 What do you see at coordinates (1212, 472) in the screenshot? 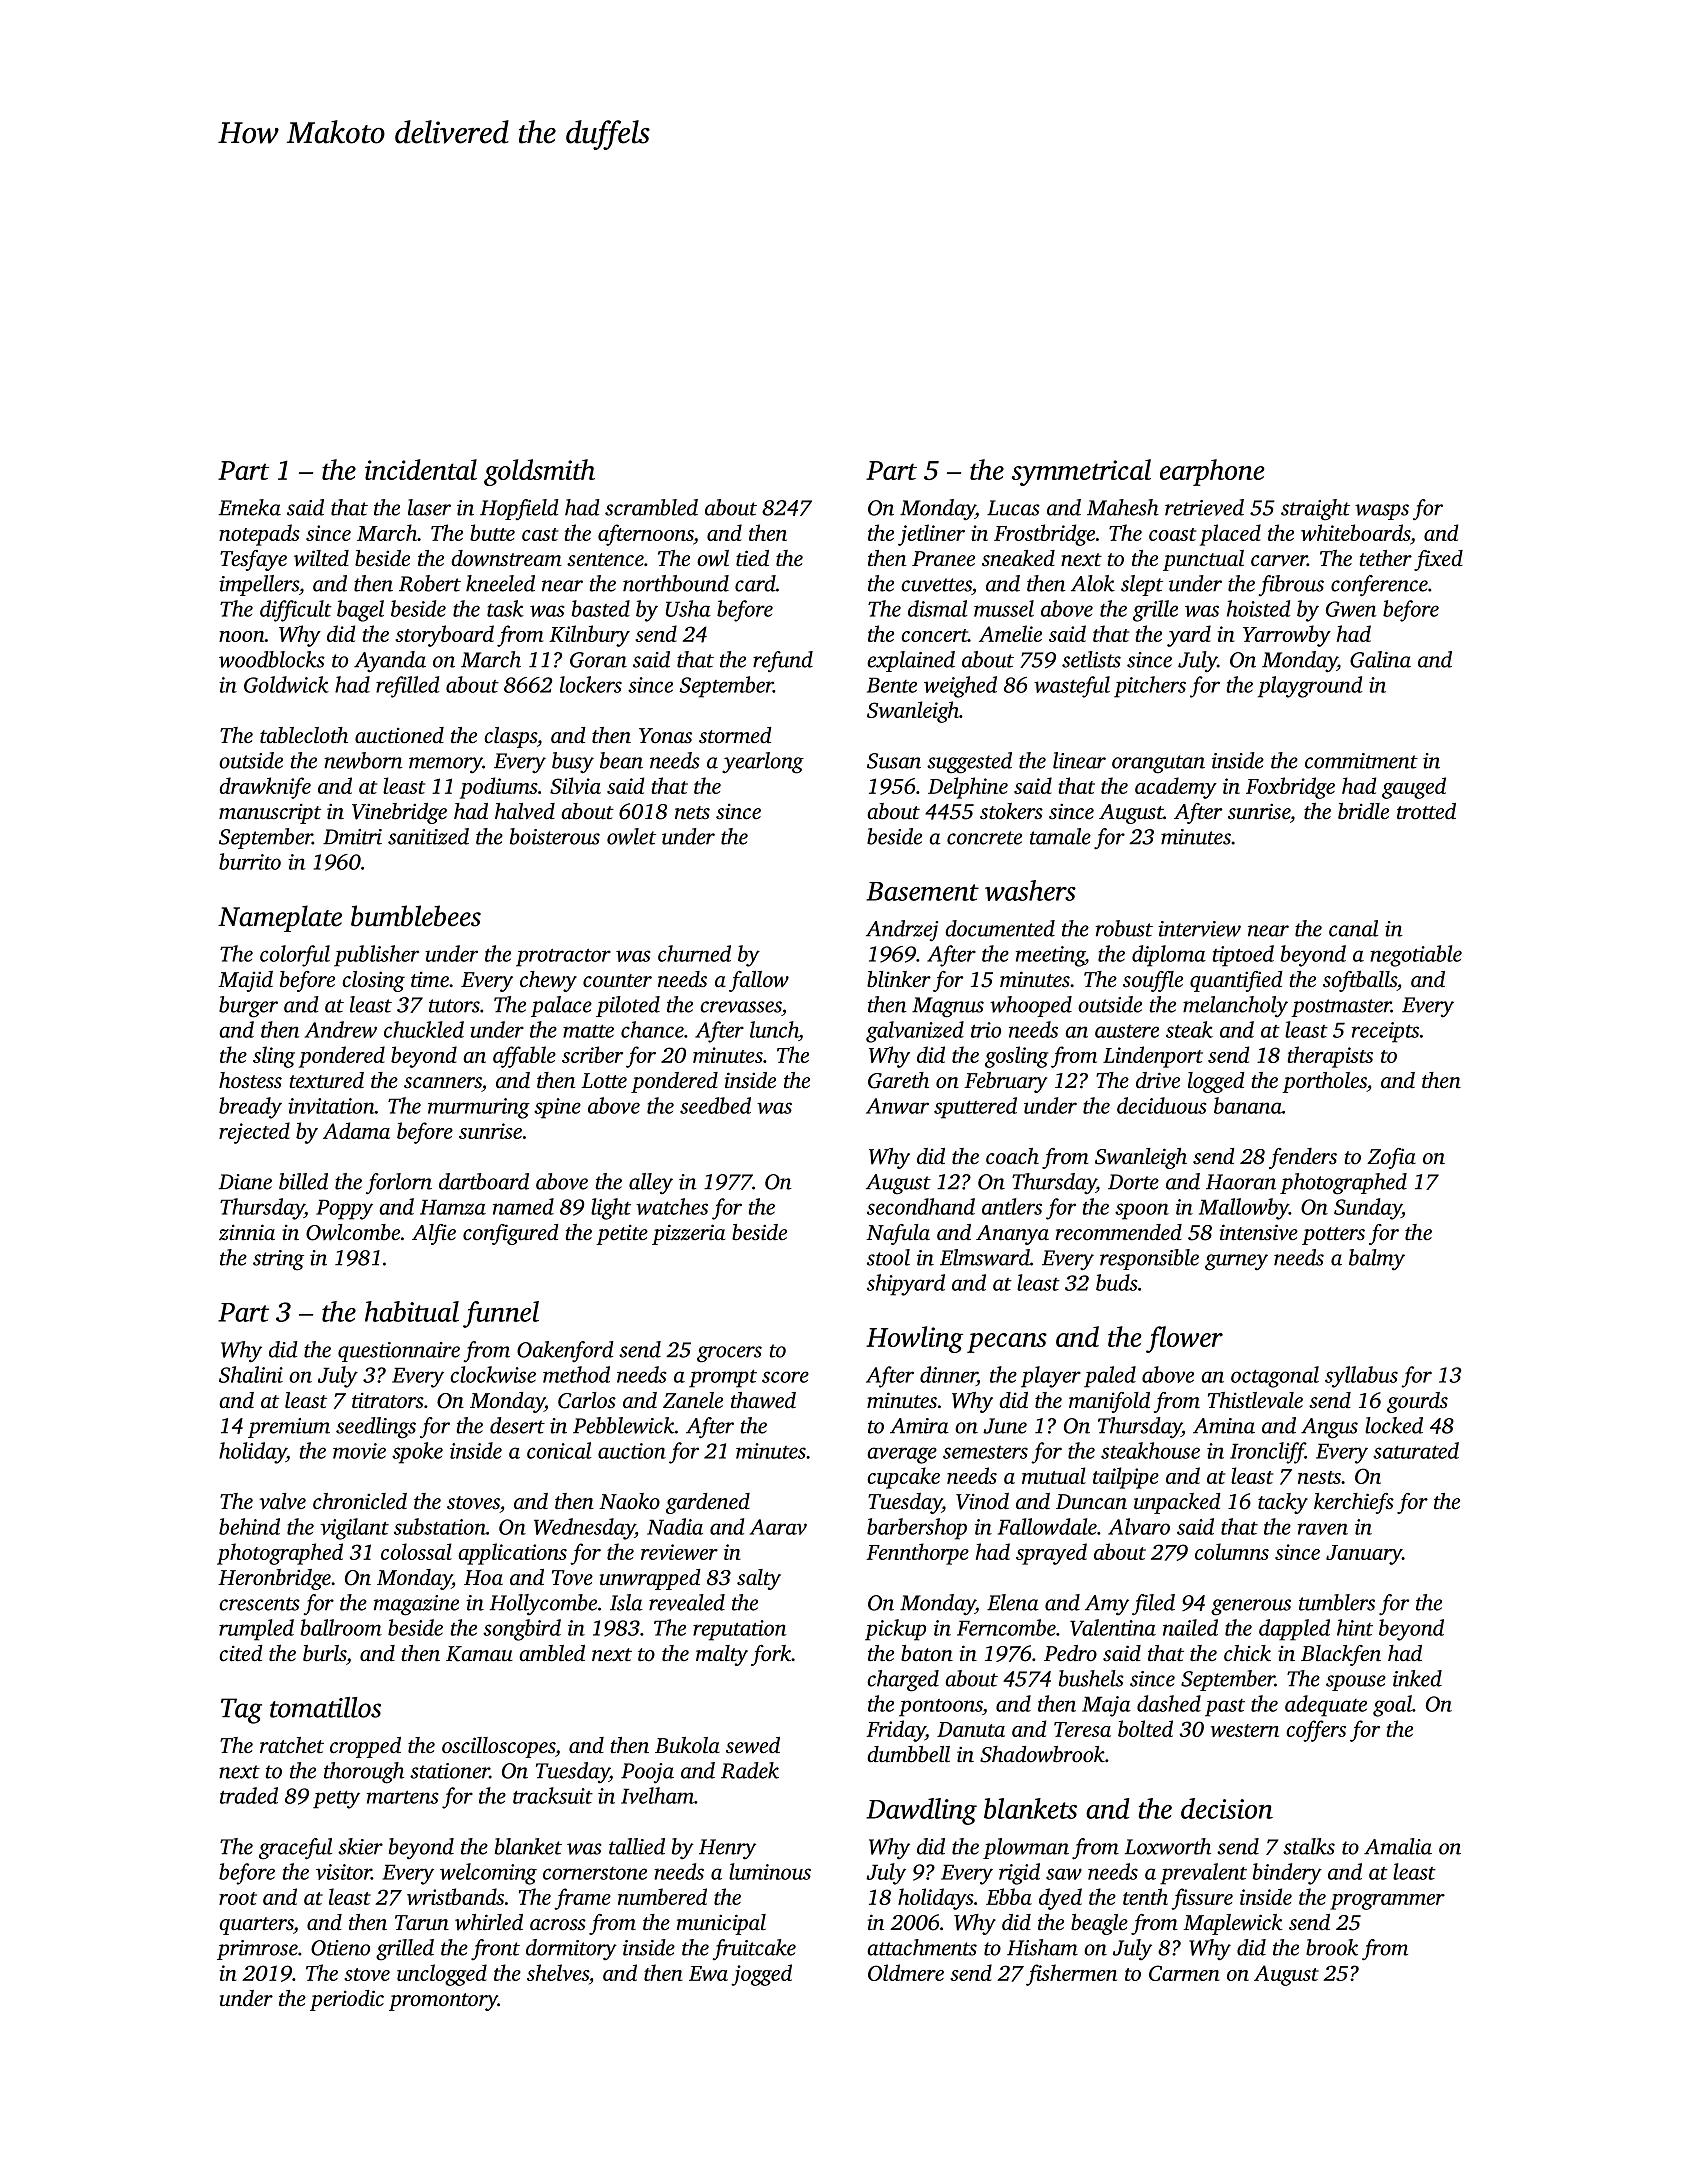
I see `earphone` at bounding box center [1212, 472].
